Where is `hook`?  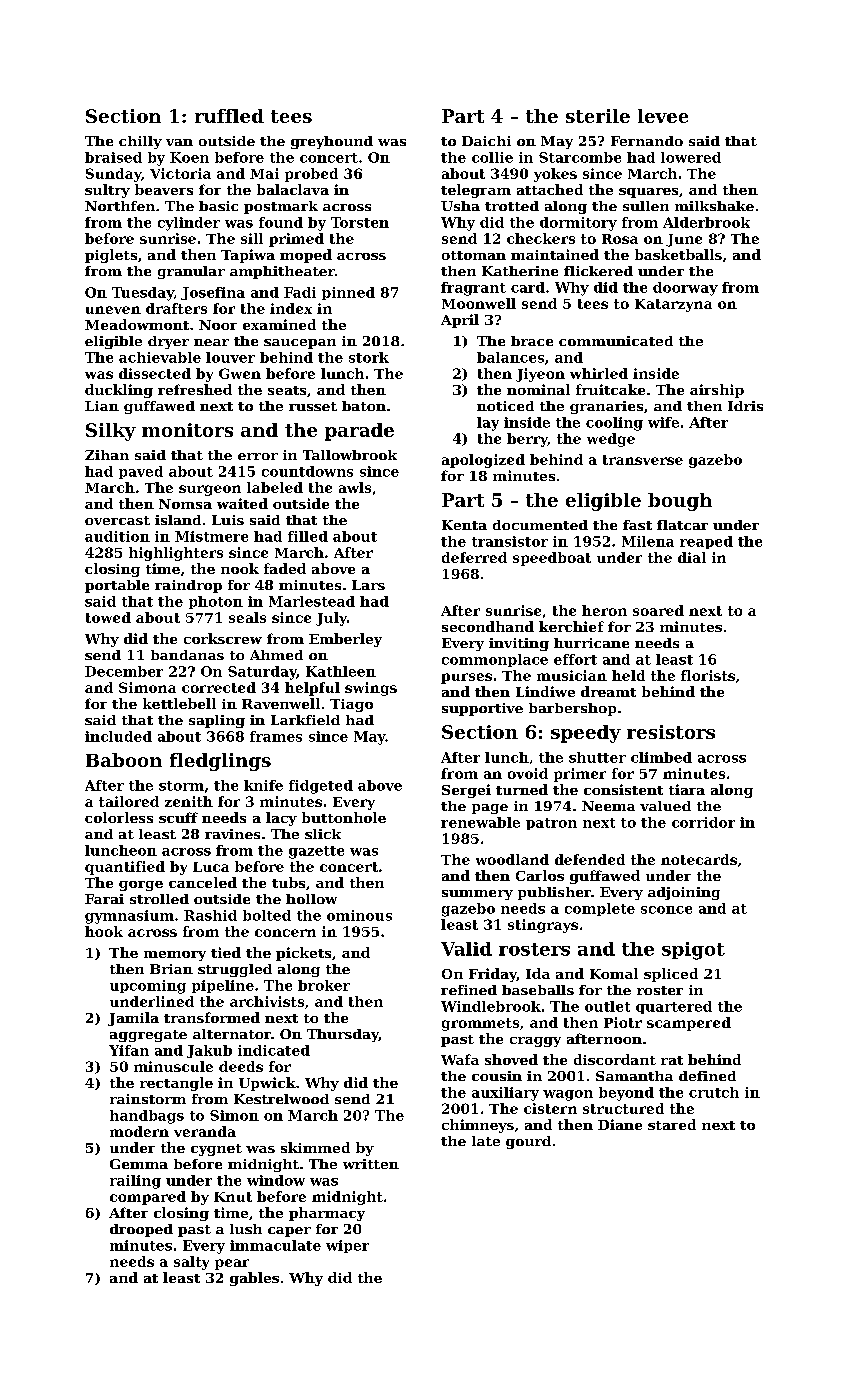 hook is located at coordinates (104, 931).
